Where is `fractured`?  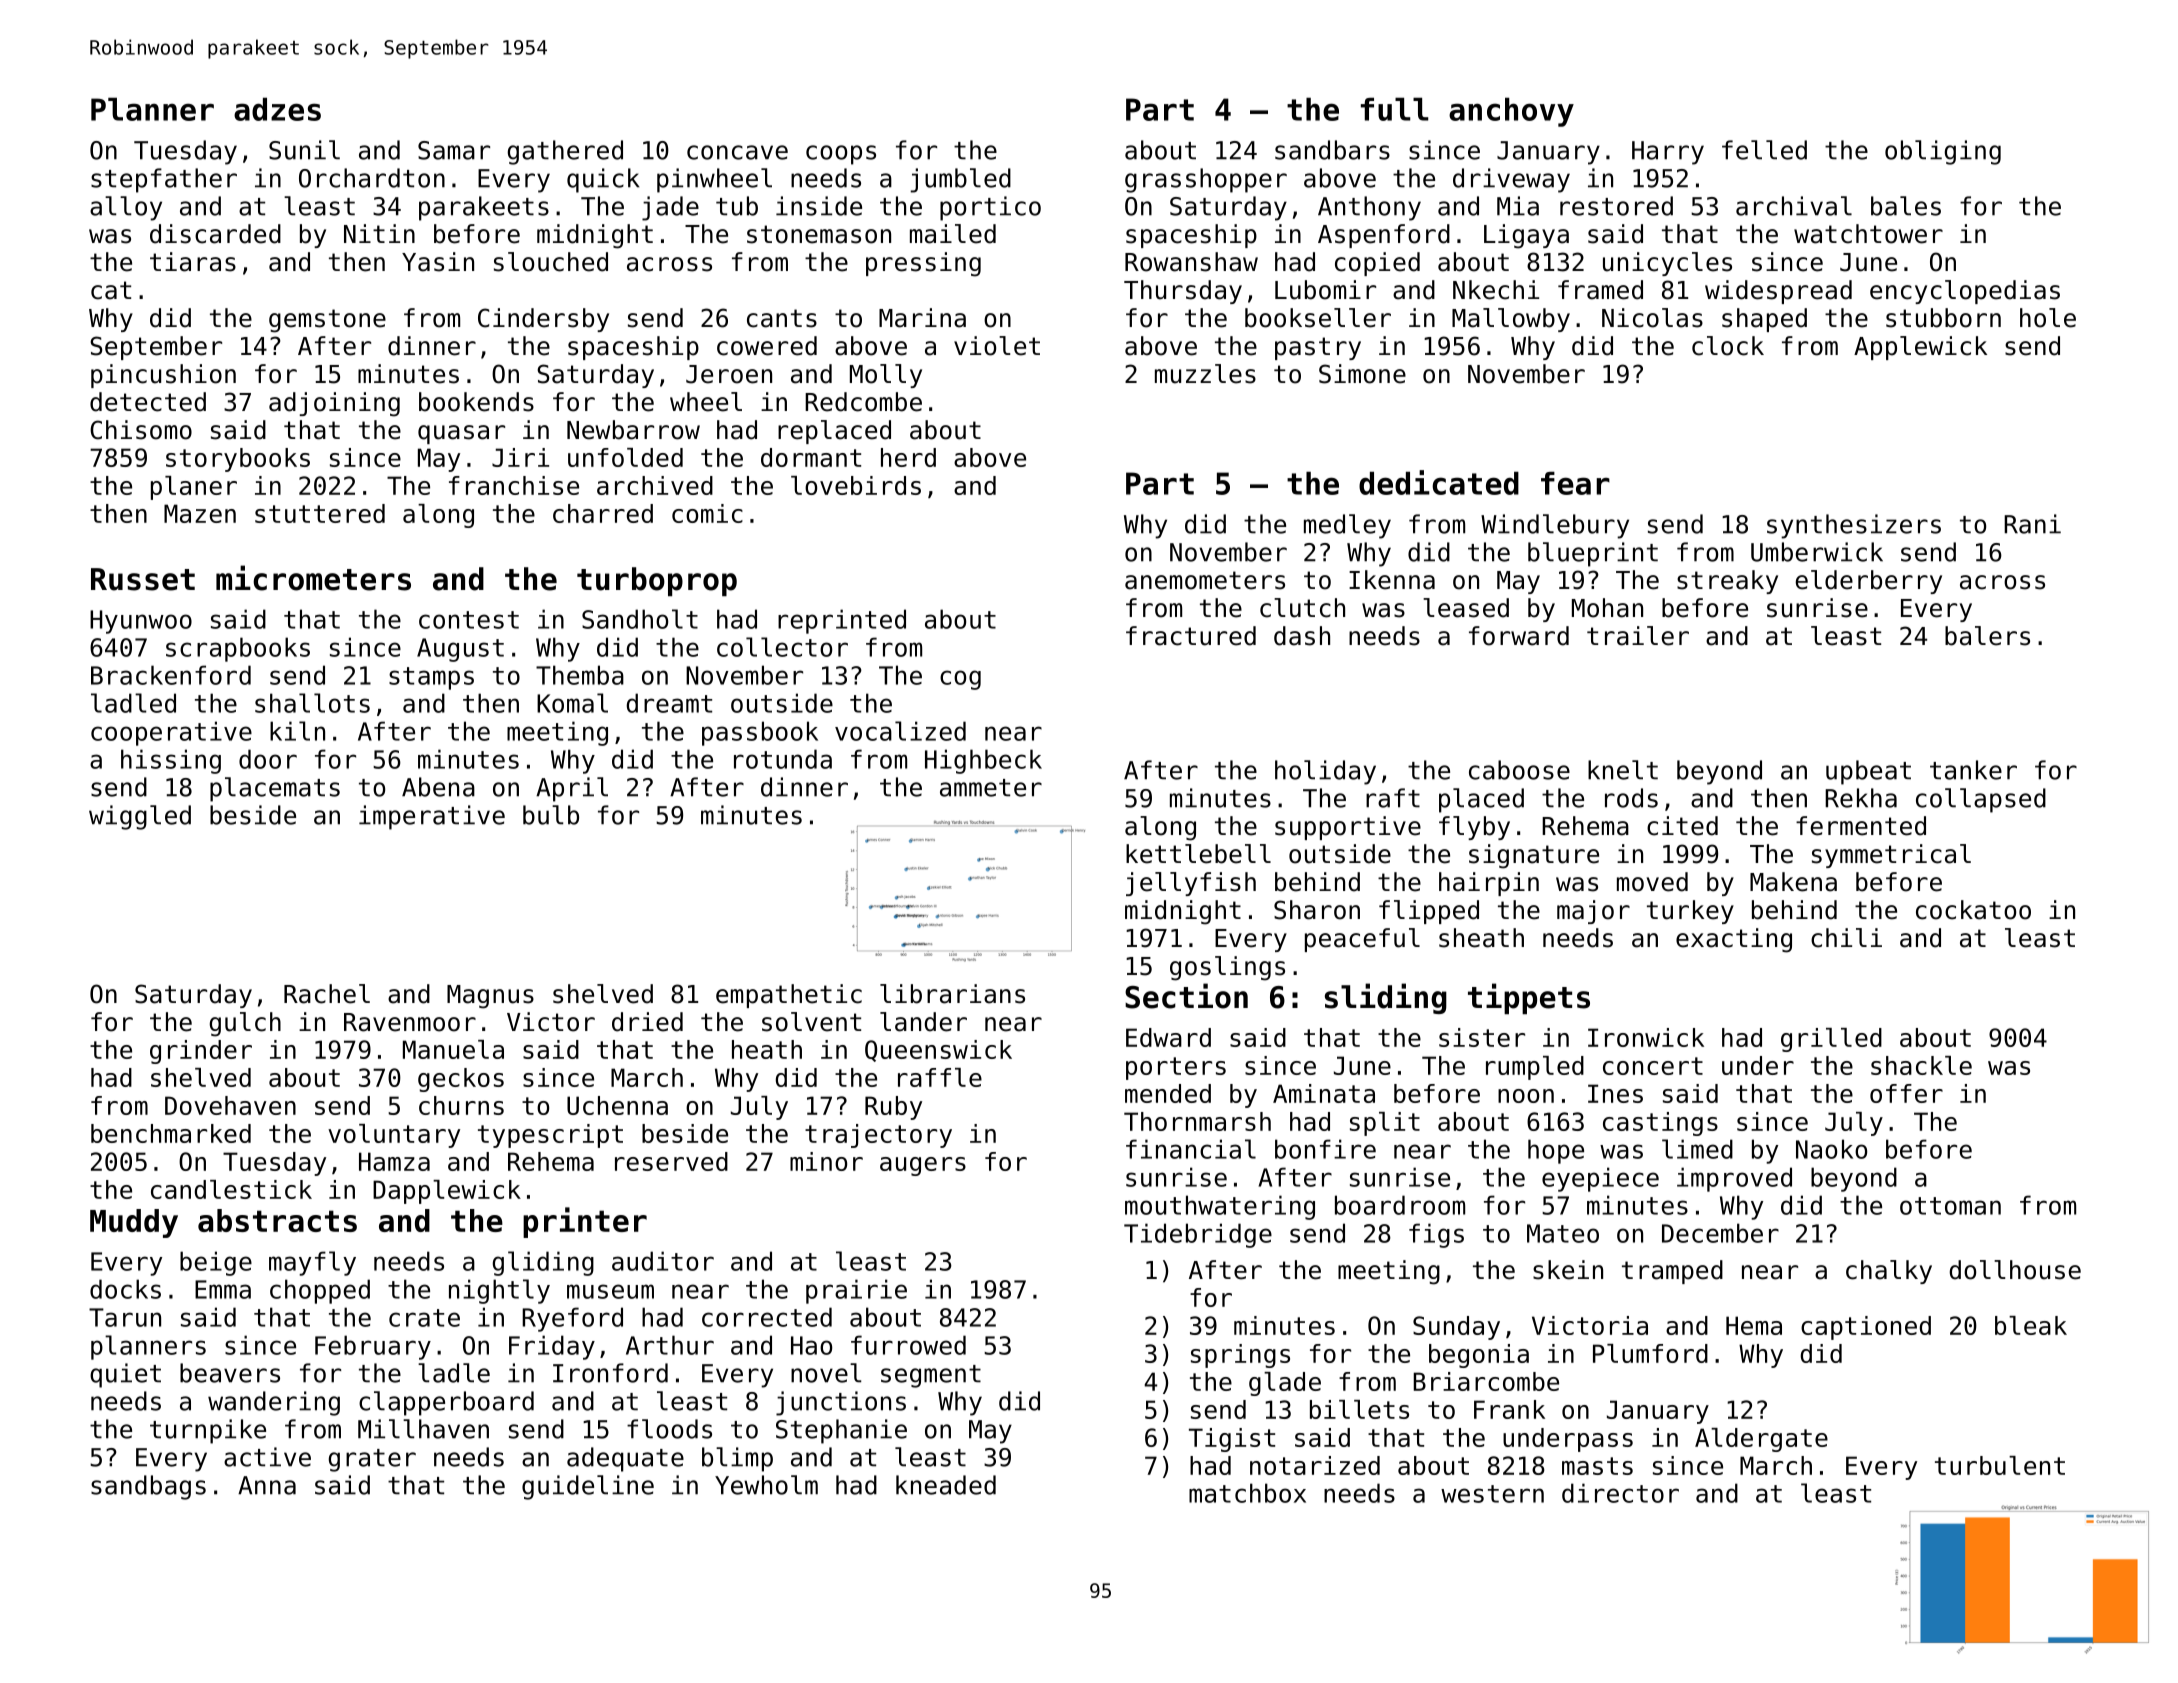
fractured is located at coordinates (1191, 636).
